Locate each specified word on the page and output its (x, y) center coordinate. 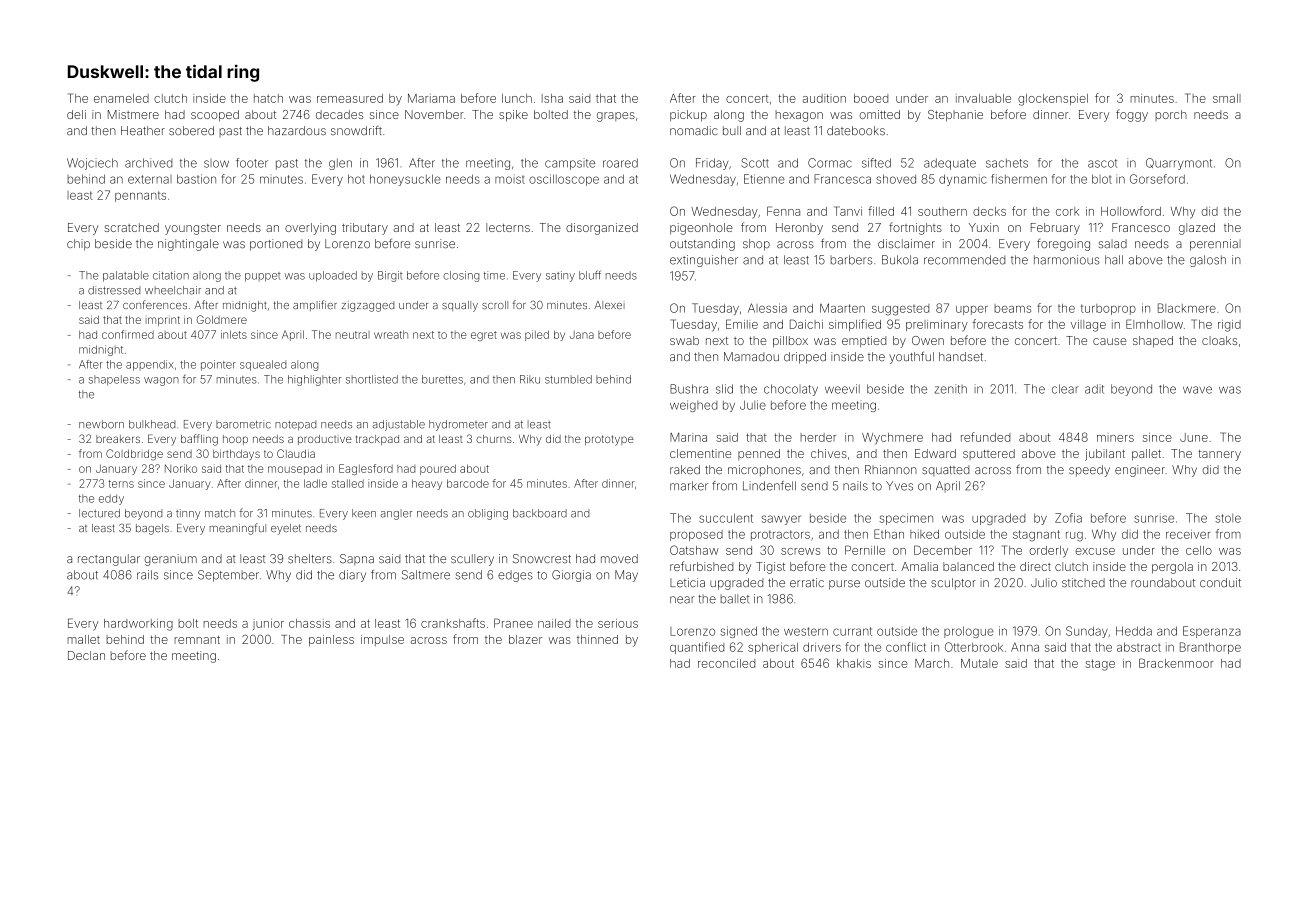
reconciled (726, 663)
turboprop (1108, 309)
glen (340, 164)
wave (1197, 390)
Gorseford (1157, 179)
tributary (365, 229)
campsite (570, 164)
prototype (609, 440)
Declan (86, 655)
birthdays (236, 454)
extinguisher (704, 261)
